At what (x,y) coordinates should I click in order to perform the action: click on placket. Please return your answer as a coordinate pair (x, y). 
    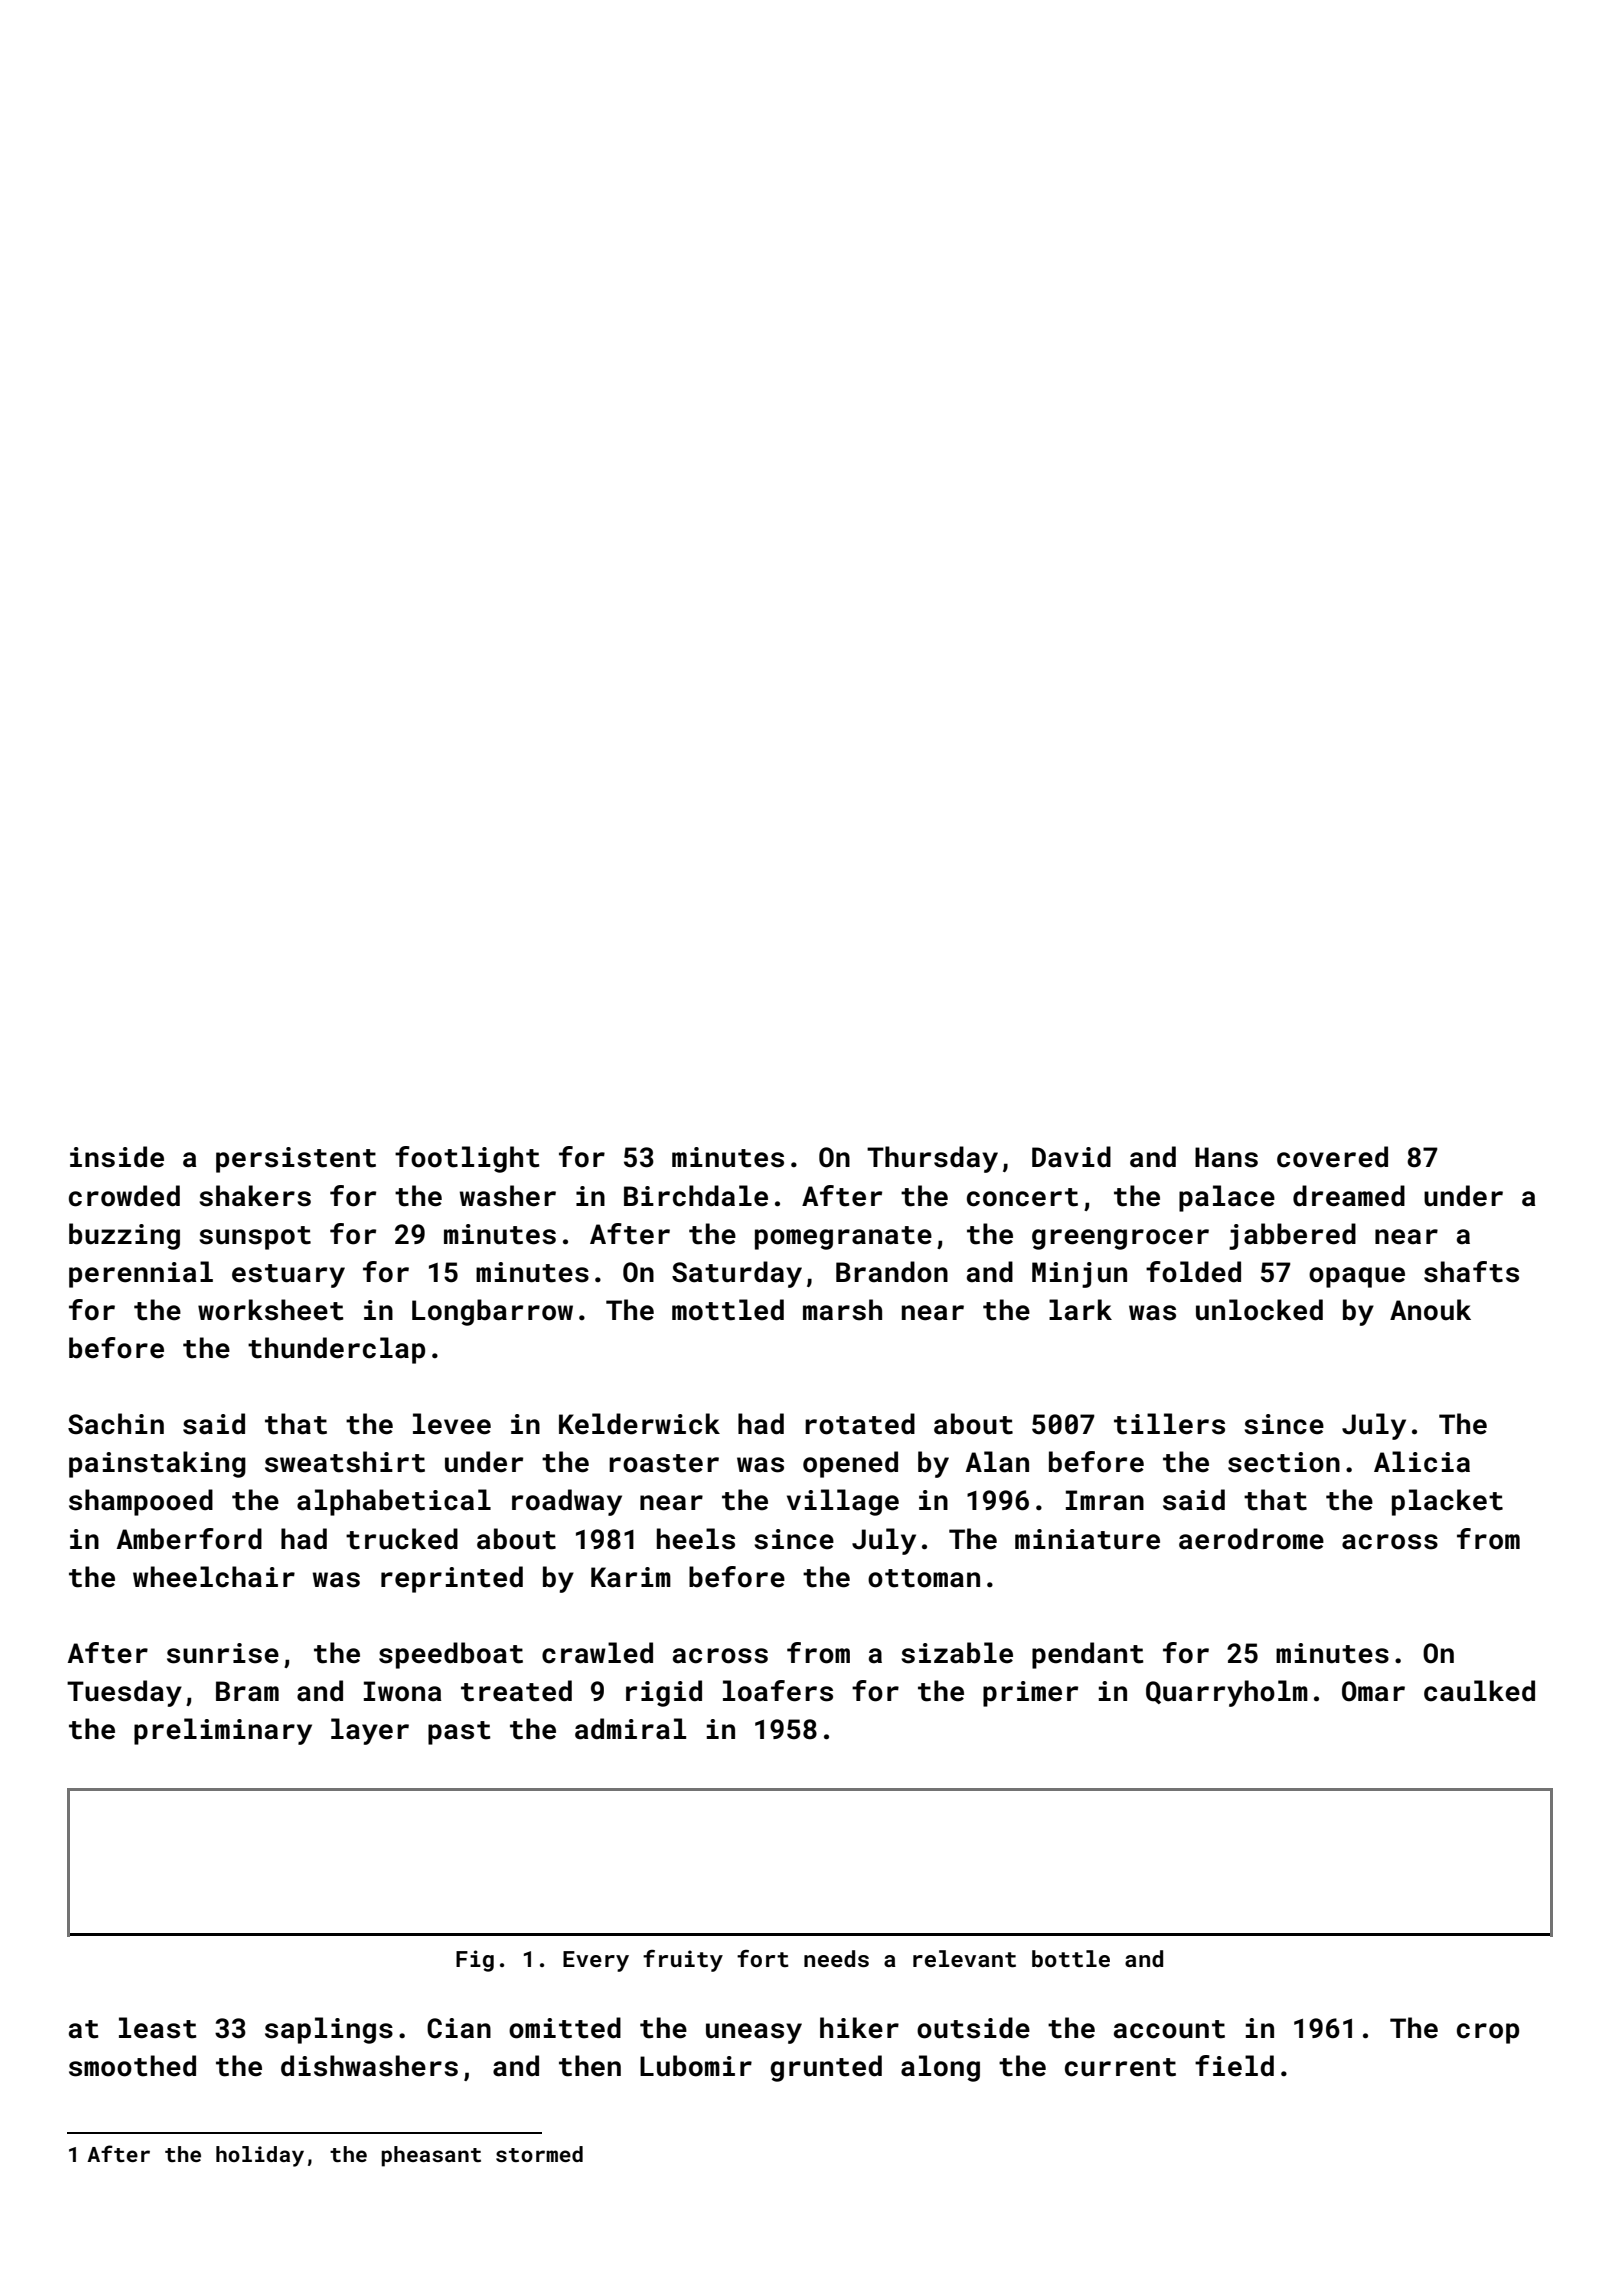
    Looking at the image, I should click on (1447, 1502).
